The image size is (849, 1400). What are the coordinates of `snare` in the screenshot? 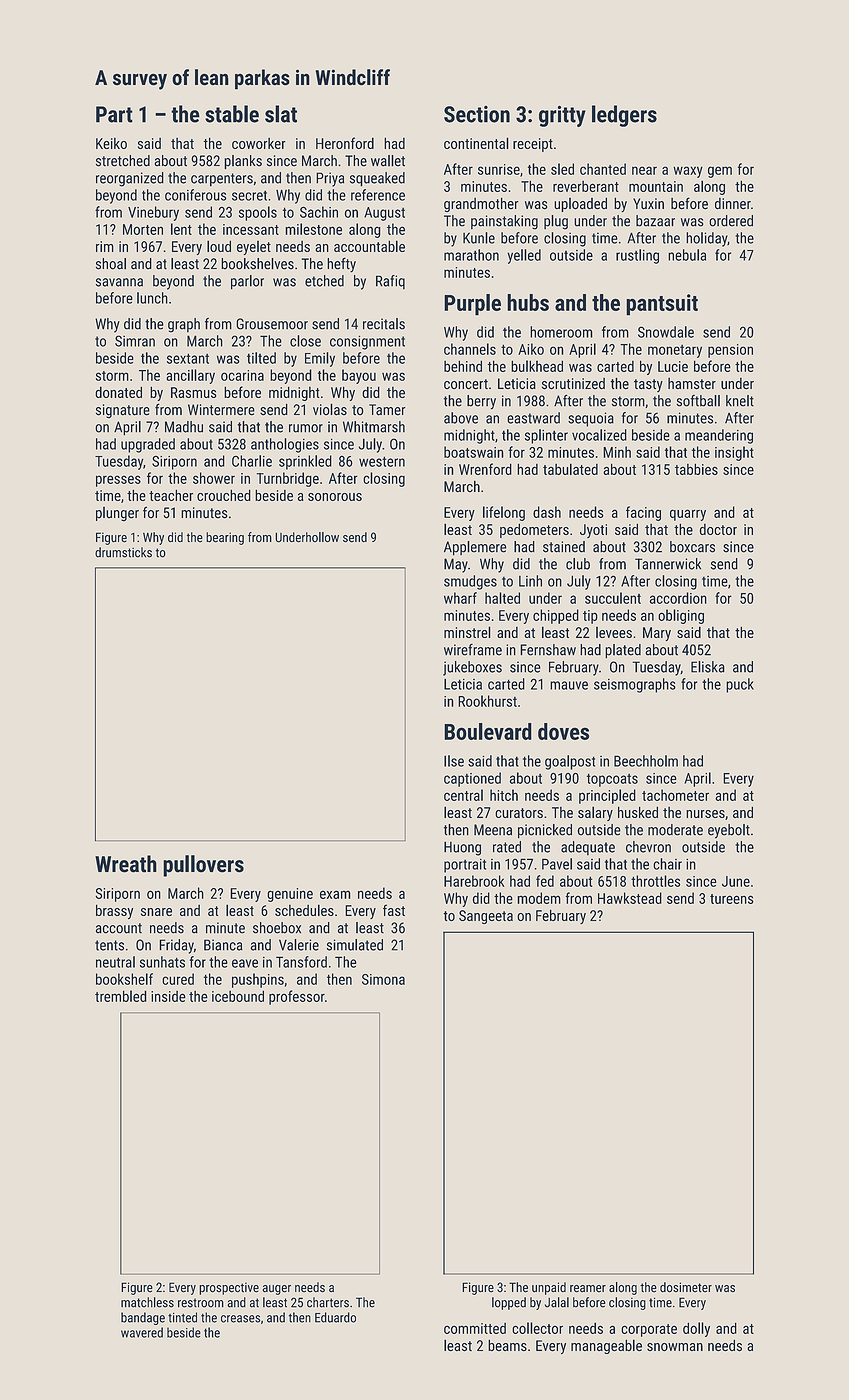 It's located at (156, 912).
